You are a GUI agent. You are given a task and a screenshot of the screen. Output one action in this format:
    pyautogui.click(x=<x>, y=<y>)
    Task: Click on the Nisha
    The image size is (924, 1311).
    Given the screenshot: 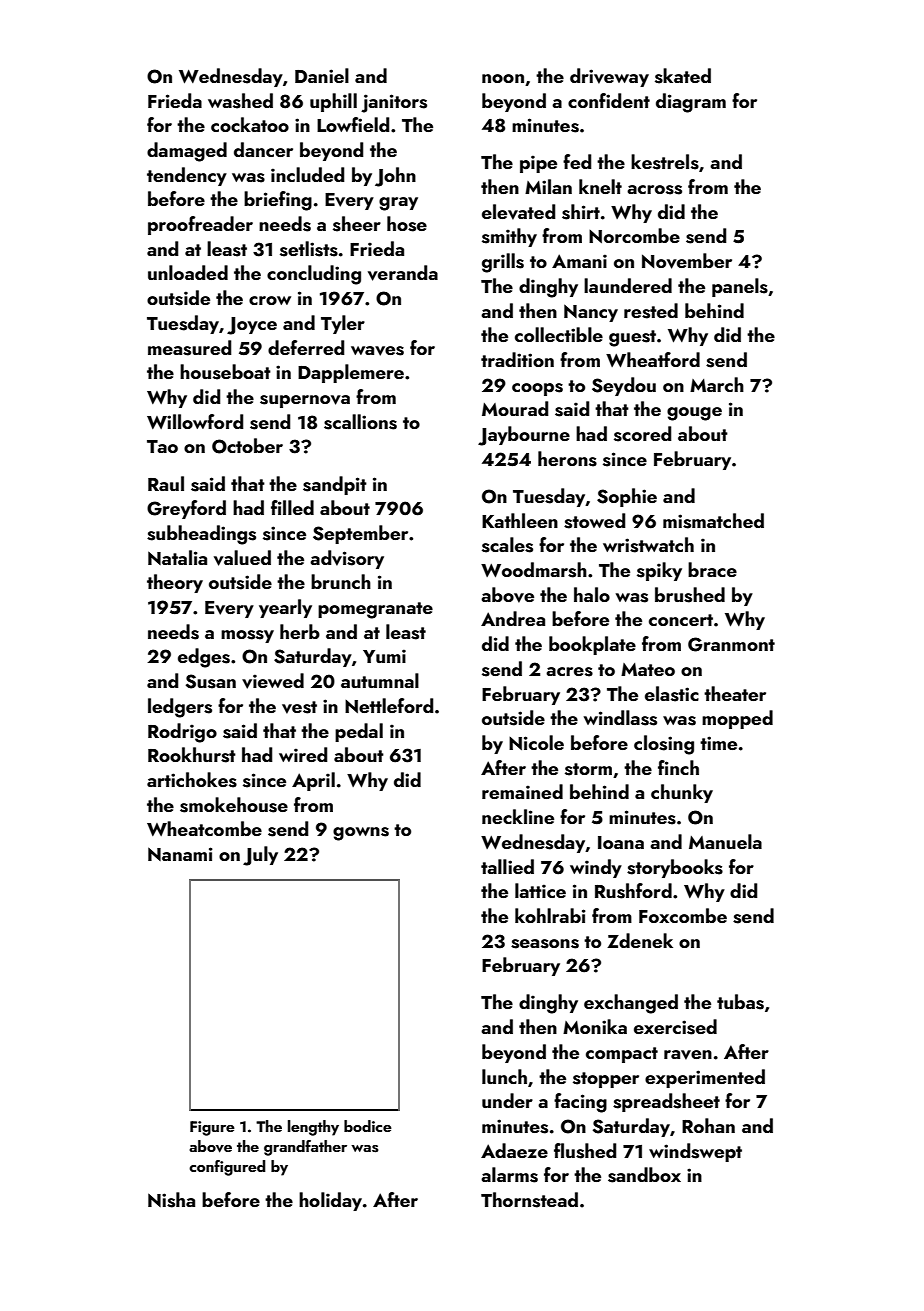 What is the action you would take?
    pyautogui.click(x=171, y=1200)
